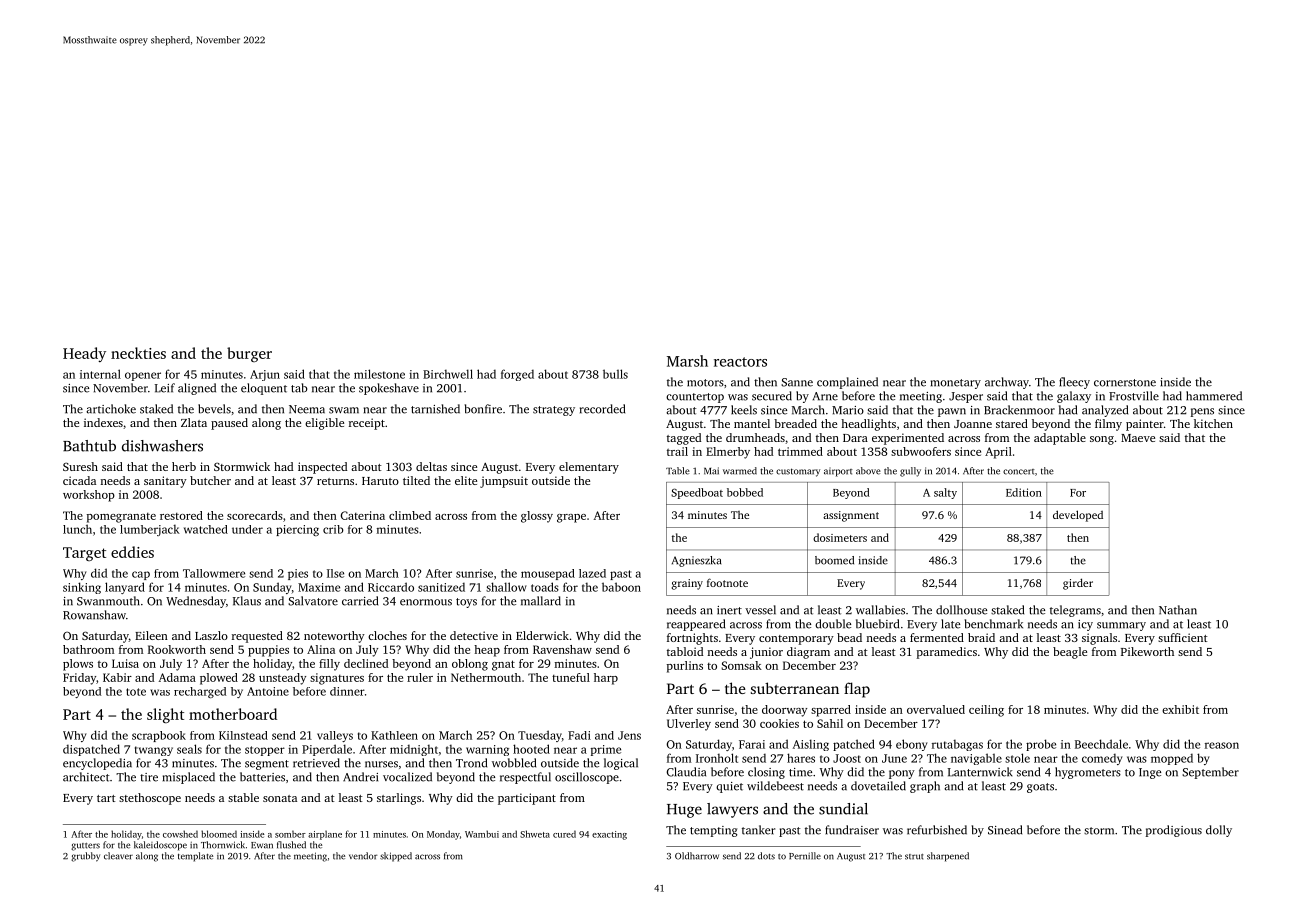 This image has height=924, width=1308. What do you see at coordinates (335, 736) in the image?
I see `valleys` at bounding box center [335, 736].
